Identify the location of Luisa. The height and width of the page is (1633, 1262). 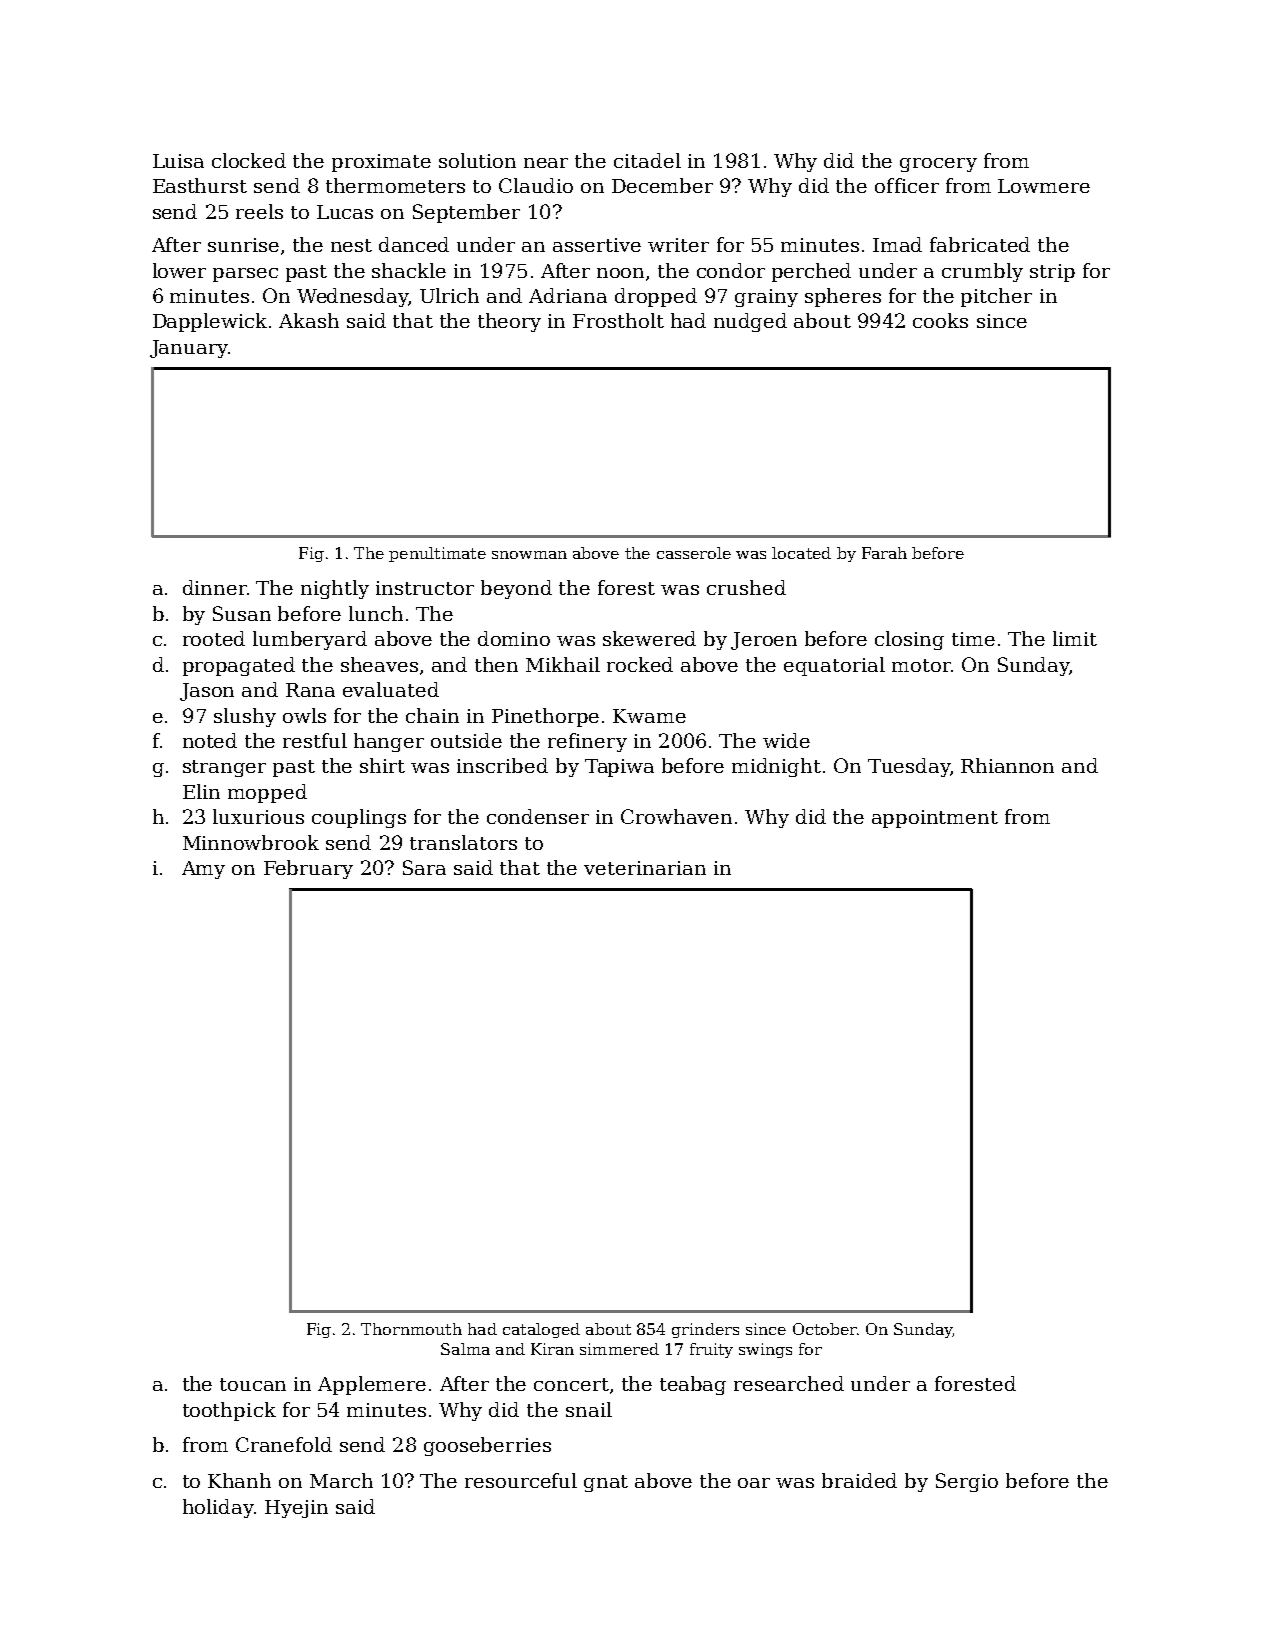
(178, 161).
